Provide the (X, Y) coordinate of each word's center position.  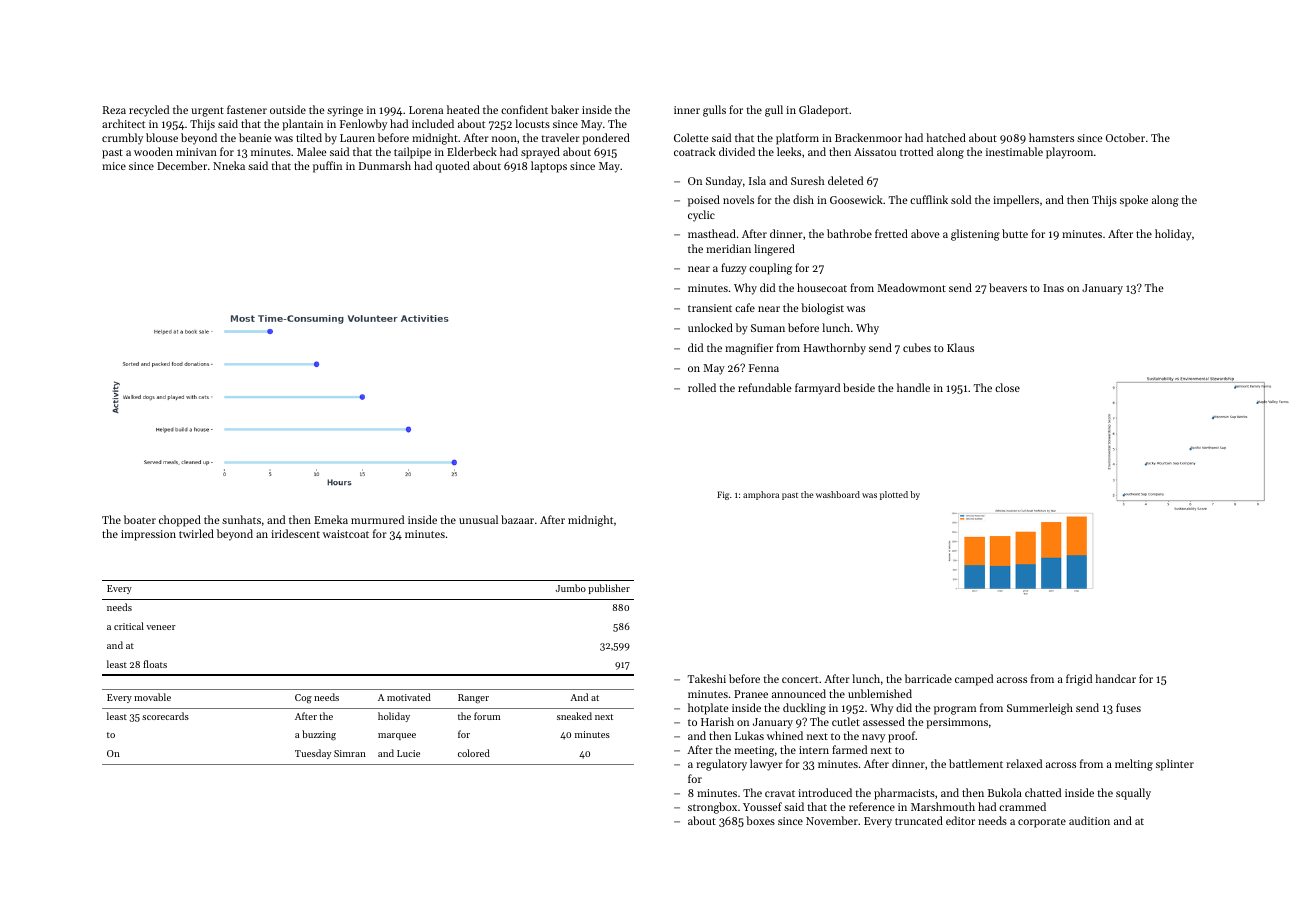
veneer (161, 627)
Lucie (408, 753)
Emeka (331, 519)
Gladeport (823, 111)
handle (913, 387)
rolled (702, 387)
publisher (609, 589)
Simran (350, 753)
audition (1089, 820)
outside (288, 109)
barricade (928, 678)
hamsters (1051, 137)
